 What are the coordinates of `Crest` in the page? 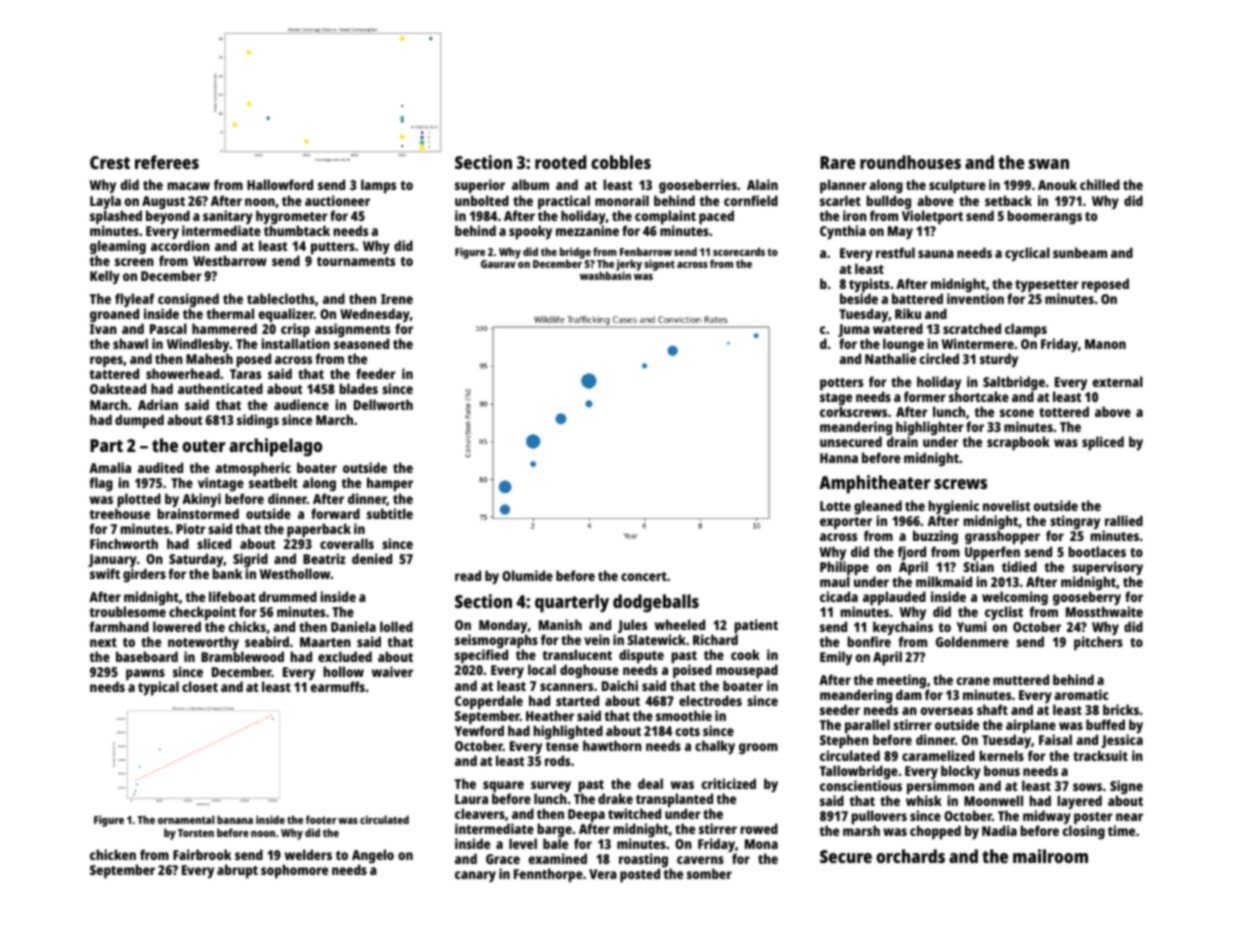 It's located at (110, 162).
